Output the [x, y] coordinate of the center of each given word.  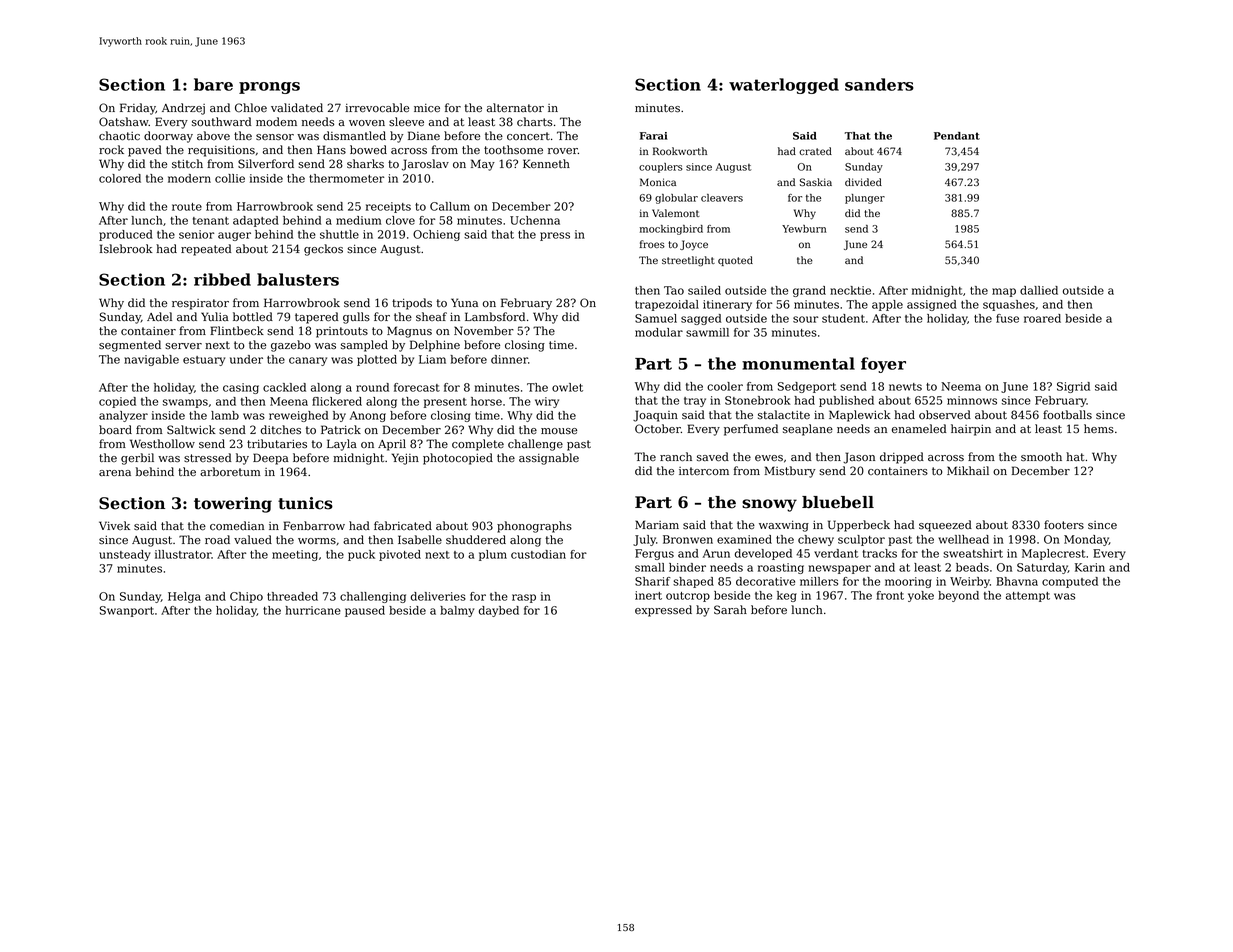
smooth [1041, 457]
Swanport [127, 611]
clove [400, 220]
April [392, 445]
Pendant [957, 136]
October [658, 429]
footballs [1067, 415]
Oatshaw [124, 122]
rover [563, 151]
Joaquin [655, 416]
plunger [865, 199]
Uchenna [535, 220]
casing [241, 388]
